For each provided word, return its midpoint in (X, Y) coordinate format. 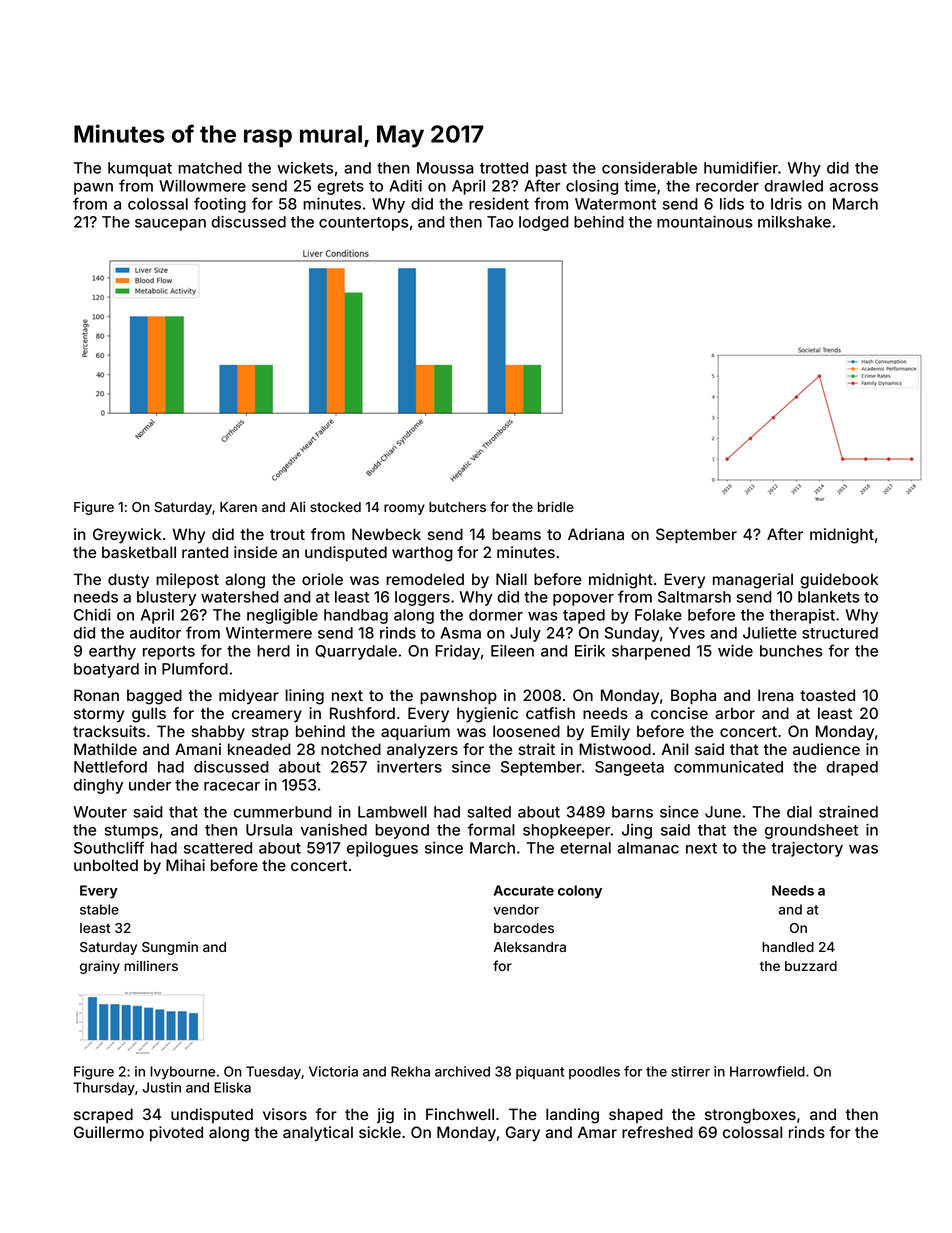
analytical (318, 1134)
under (150, 785)
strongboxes (750, 1116)
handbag (356, 616)
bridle (556, 506)
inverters (409, 767)
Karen (238, 507)
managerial (753, 581)
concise (679, 713)
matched (210, 168)
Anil (674, 749)
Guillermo (109, 1132)
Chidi (92, 615)
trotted (504, 168)
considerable (649, 168)
